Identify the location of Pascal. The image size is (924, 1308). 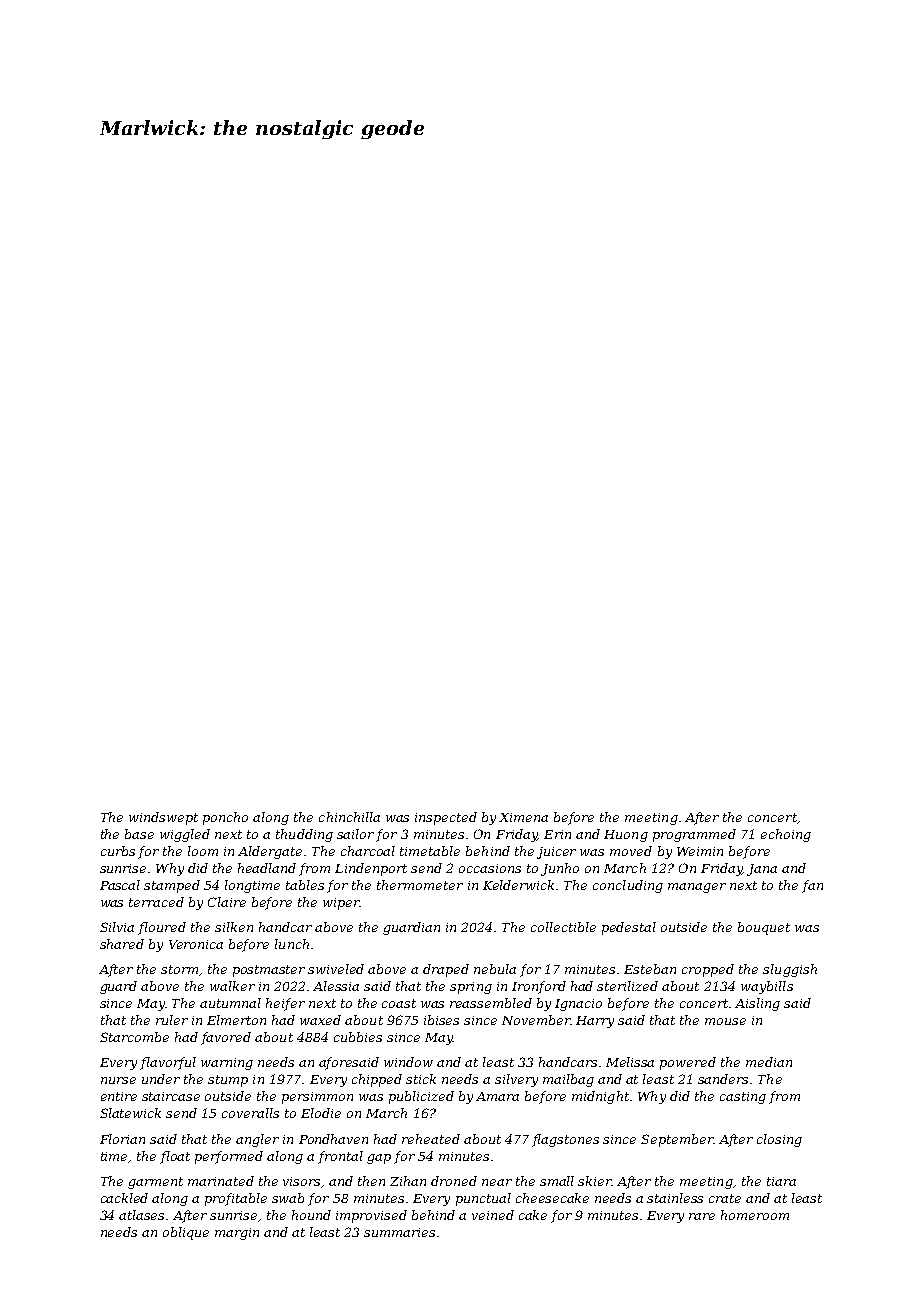
(120, 885).
